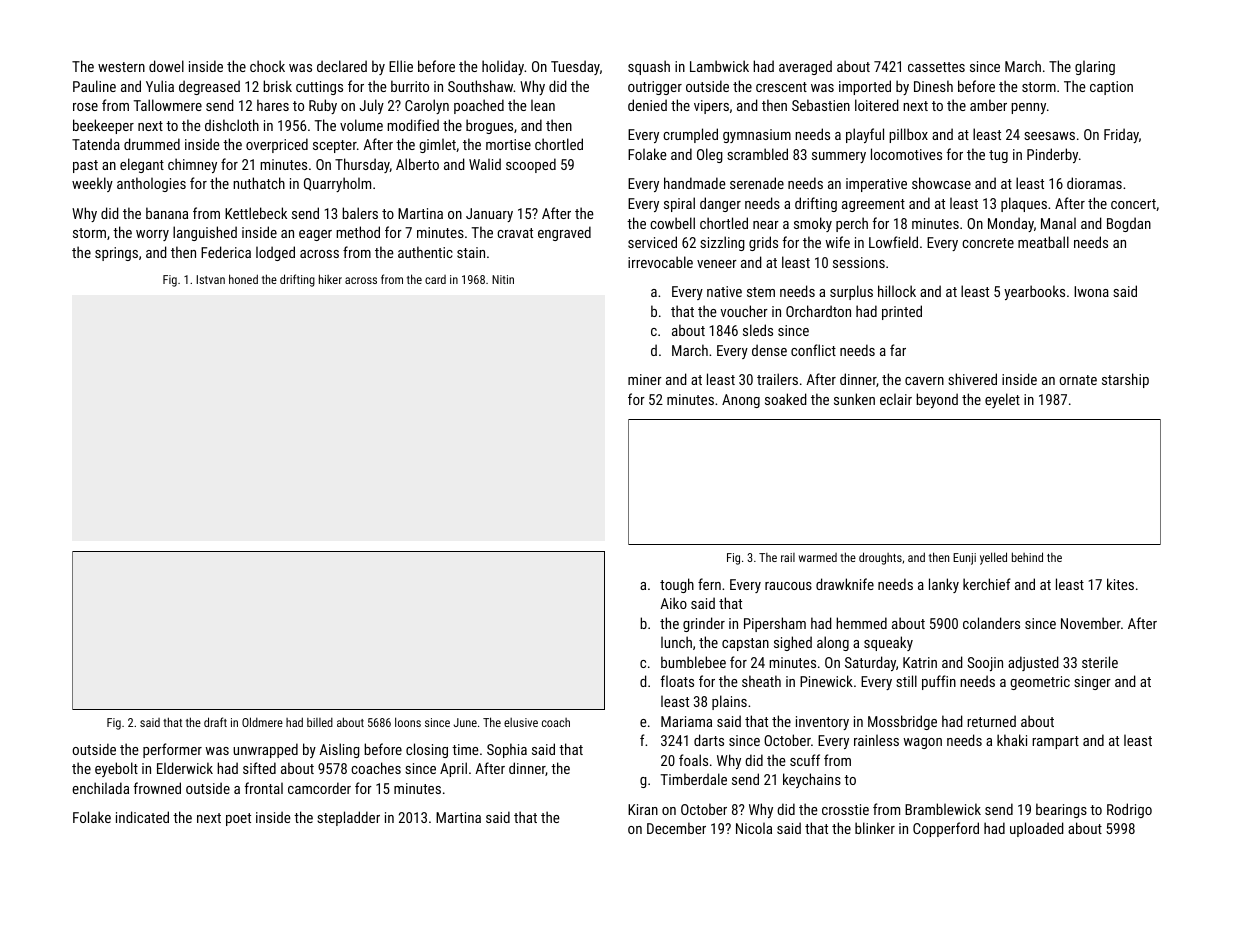 The height and width of the page is (952, 1233). What do you see at coordinates (1052, 155) in the page?
I see `Pinderby` at bounding box center [1052, 155].
